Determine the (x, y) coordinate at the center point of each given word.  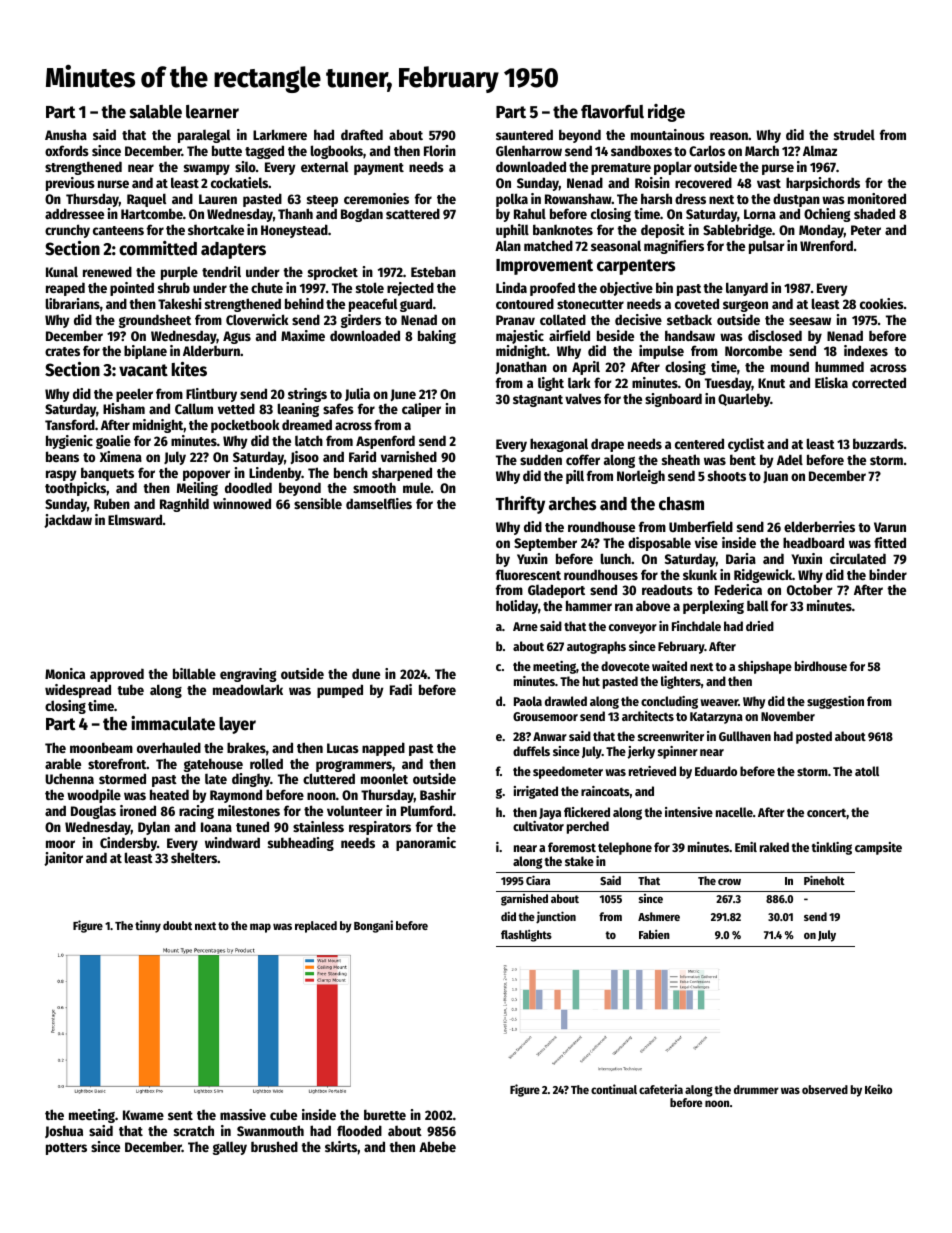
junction (556, 917)
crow (729, 882)
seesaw (810, 321)
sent (180, 1115)
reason (729, 136)
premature (621, 169)
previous (70, 184)
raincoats (605, 791)
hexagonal (559, 445)
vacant (143, 370)
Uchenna (69, 778)
